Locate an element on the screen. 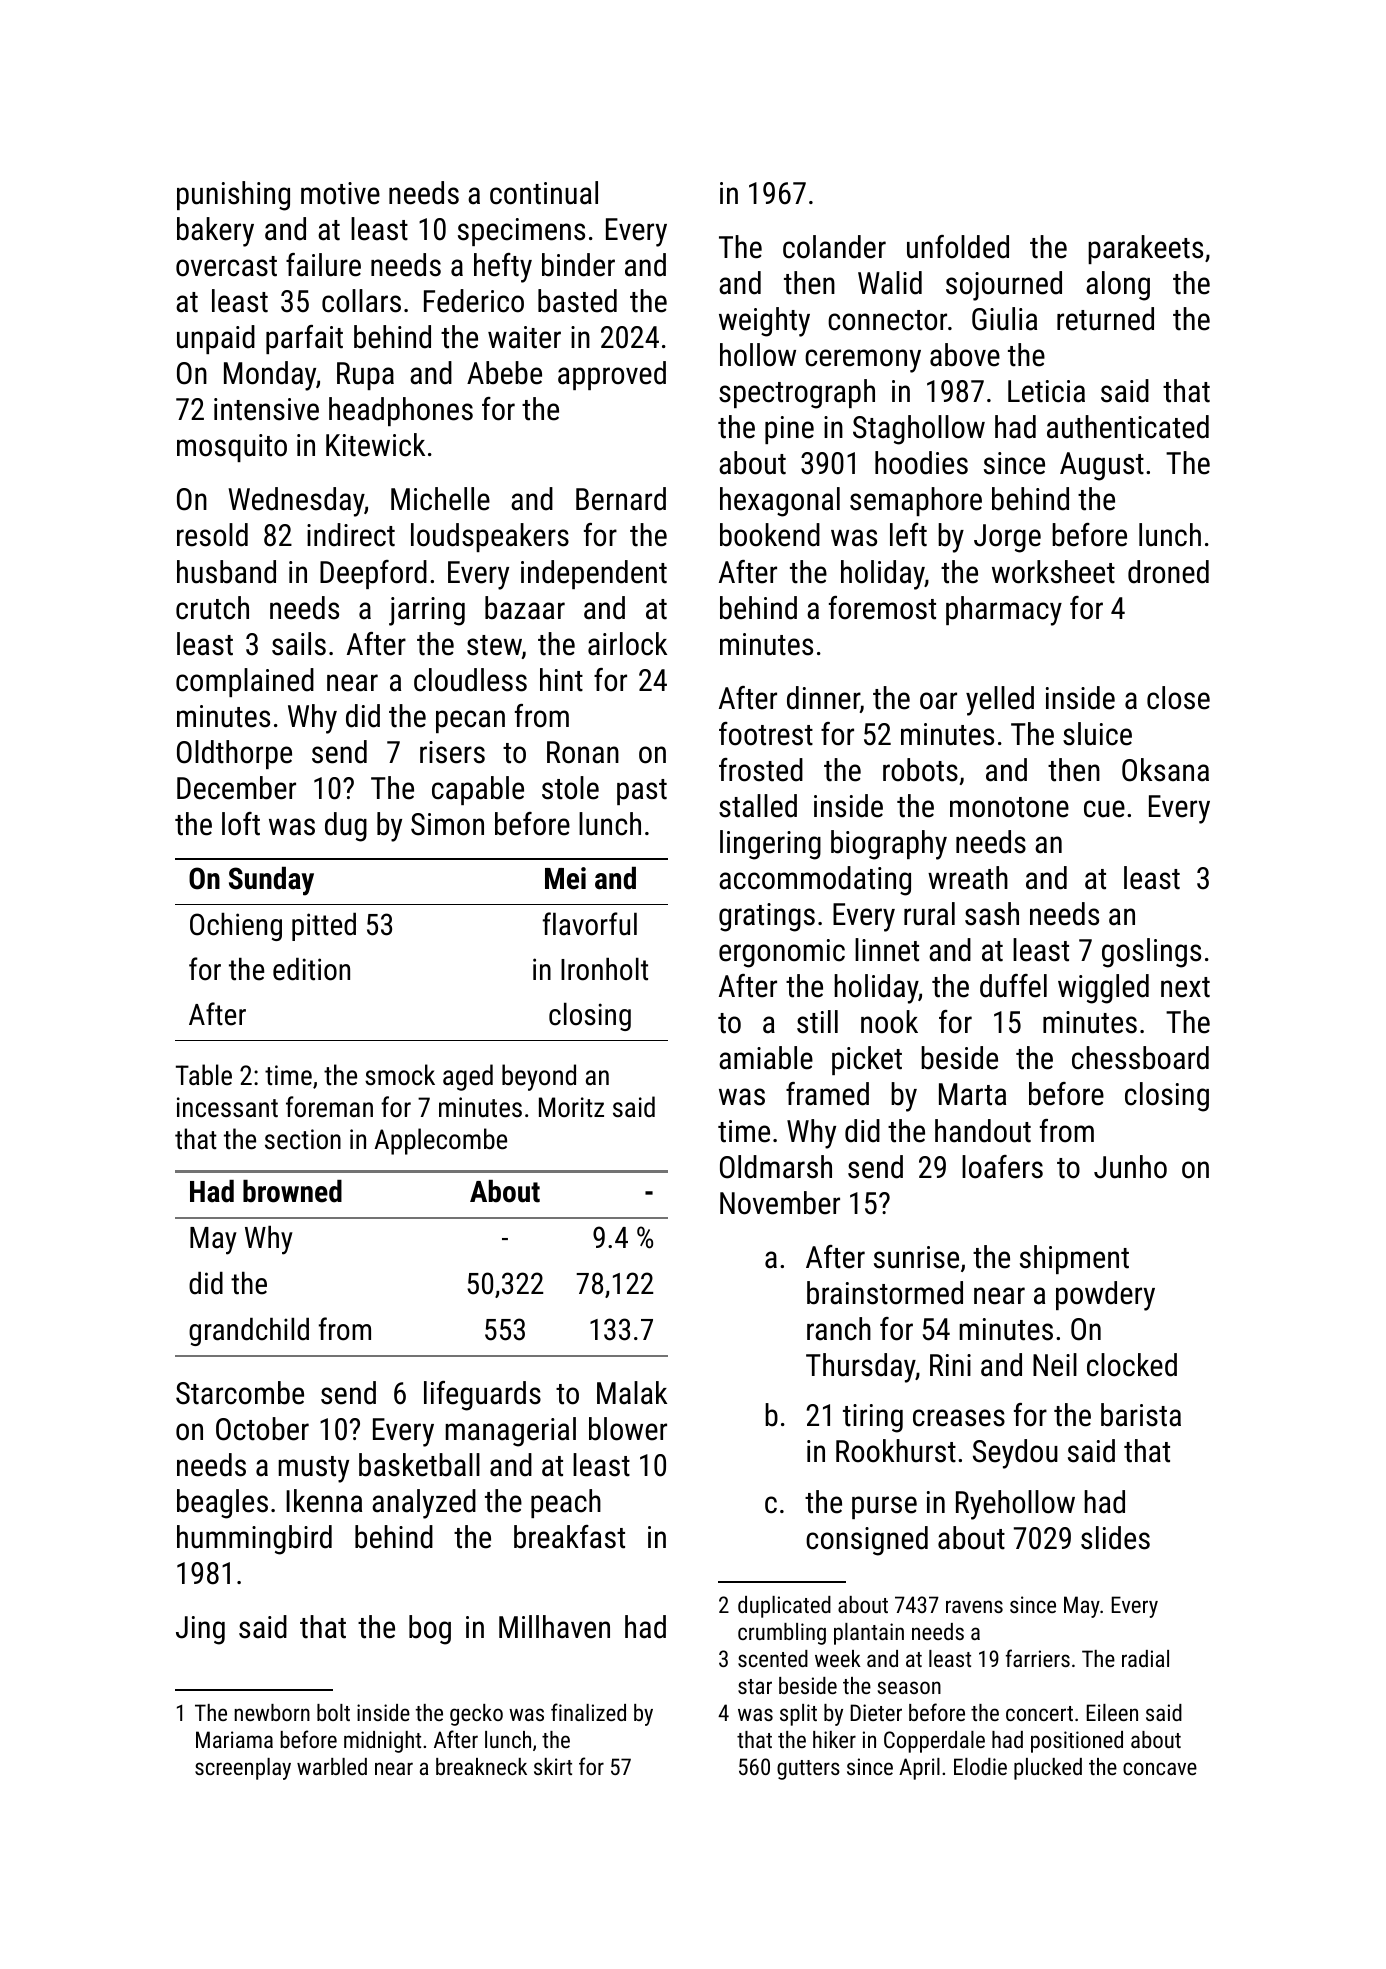 The height and width of the screenshot is (1969, 1386). pharmacy is located at coordinates (1004, 611).
